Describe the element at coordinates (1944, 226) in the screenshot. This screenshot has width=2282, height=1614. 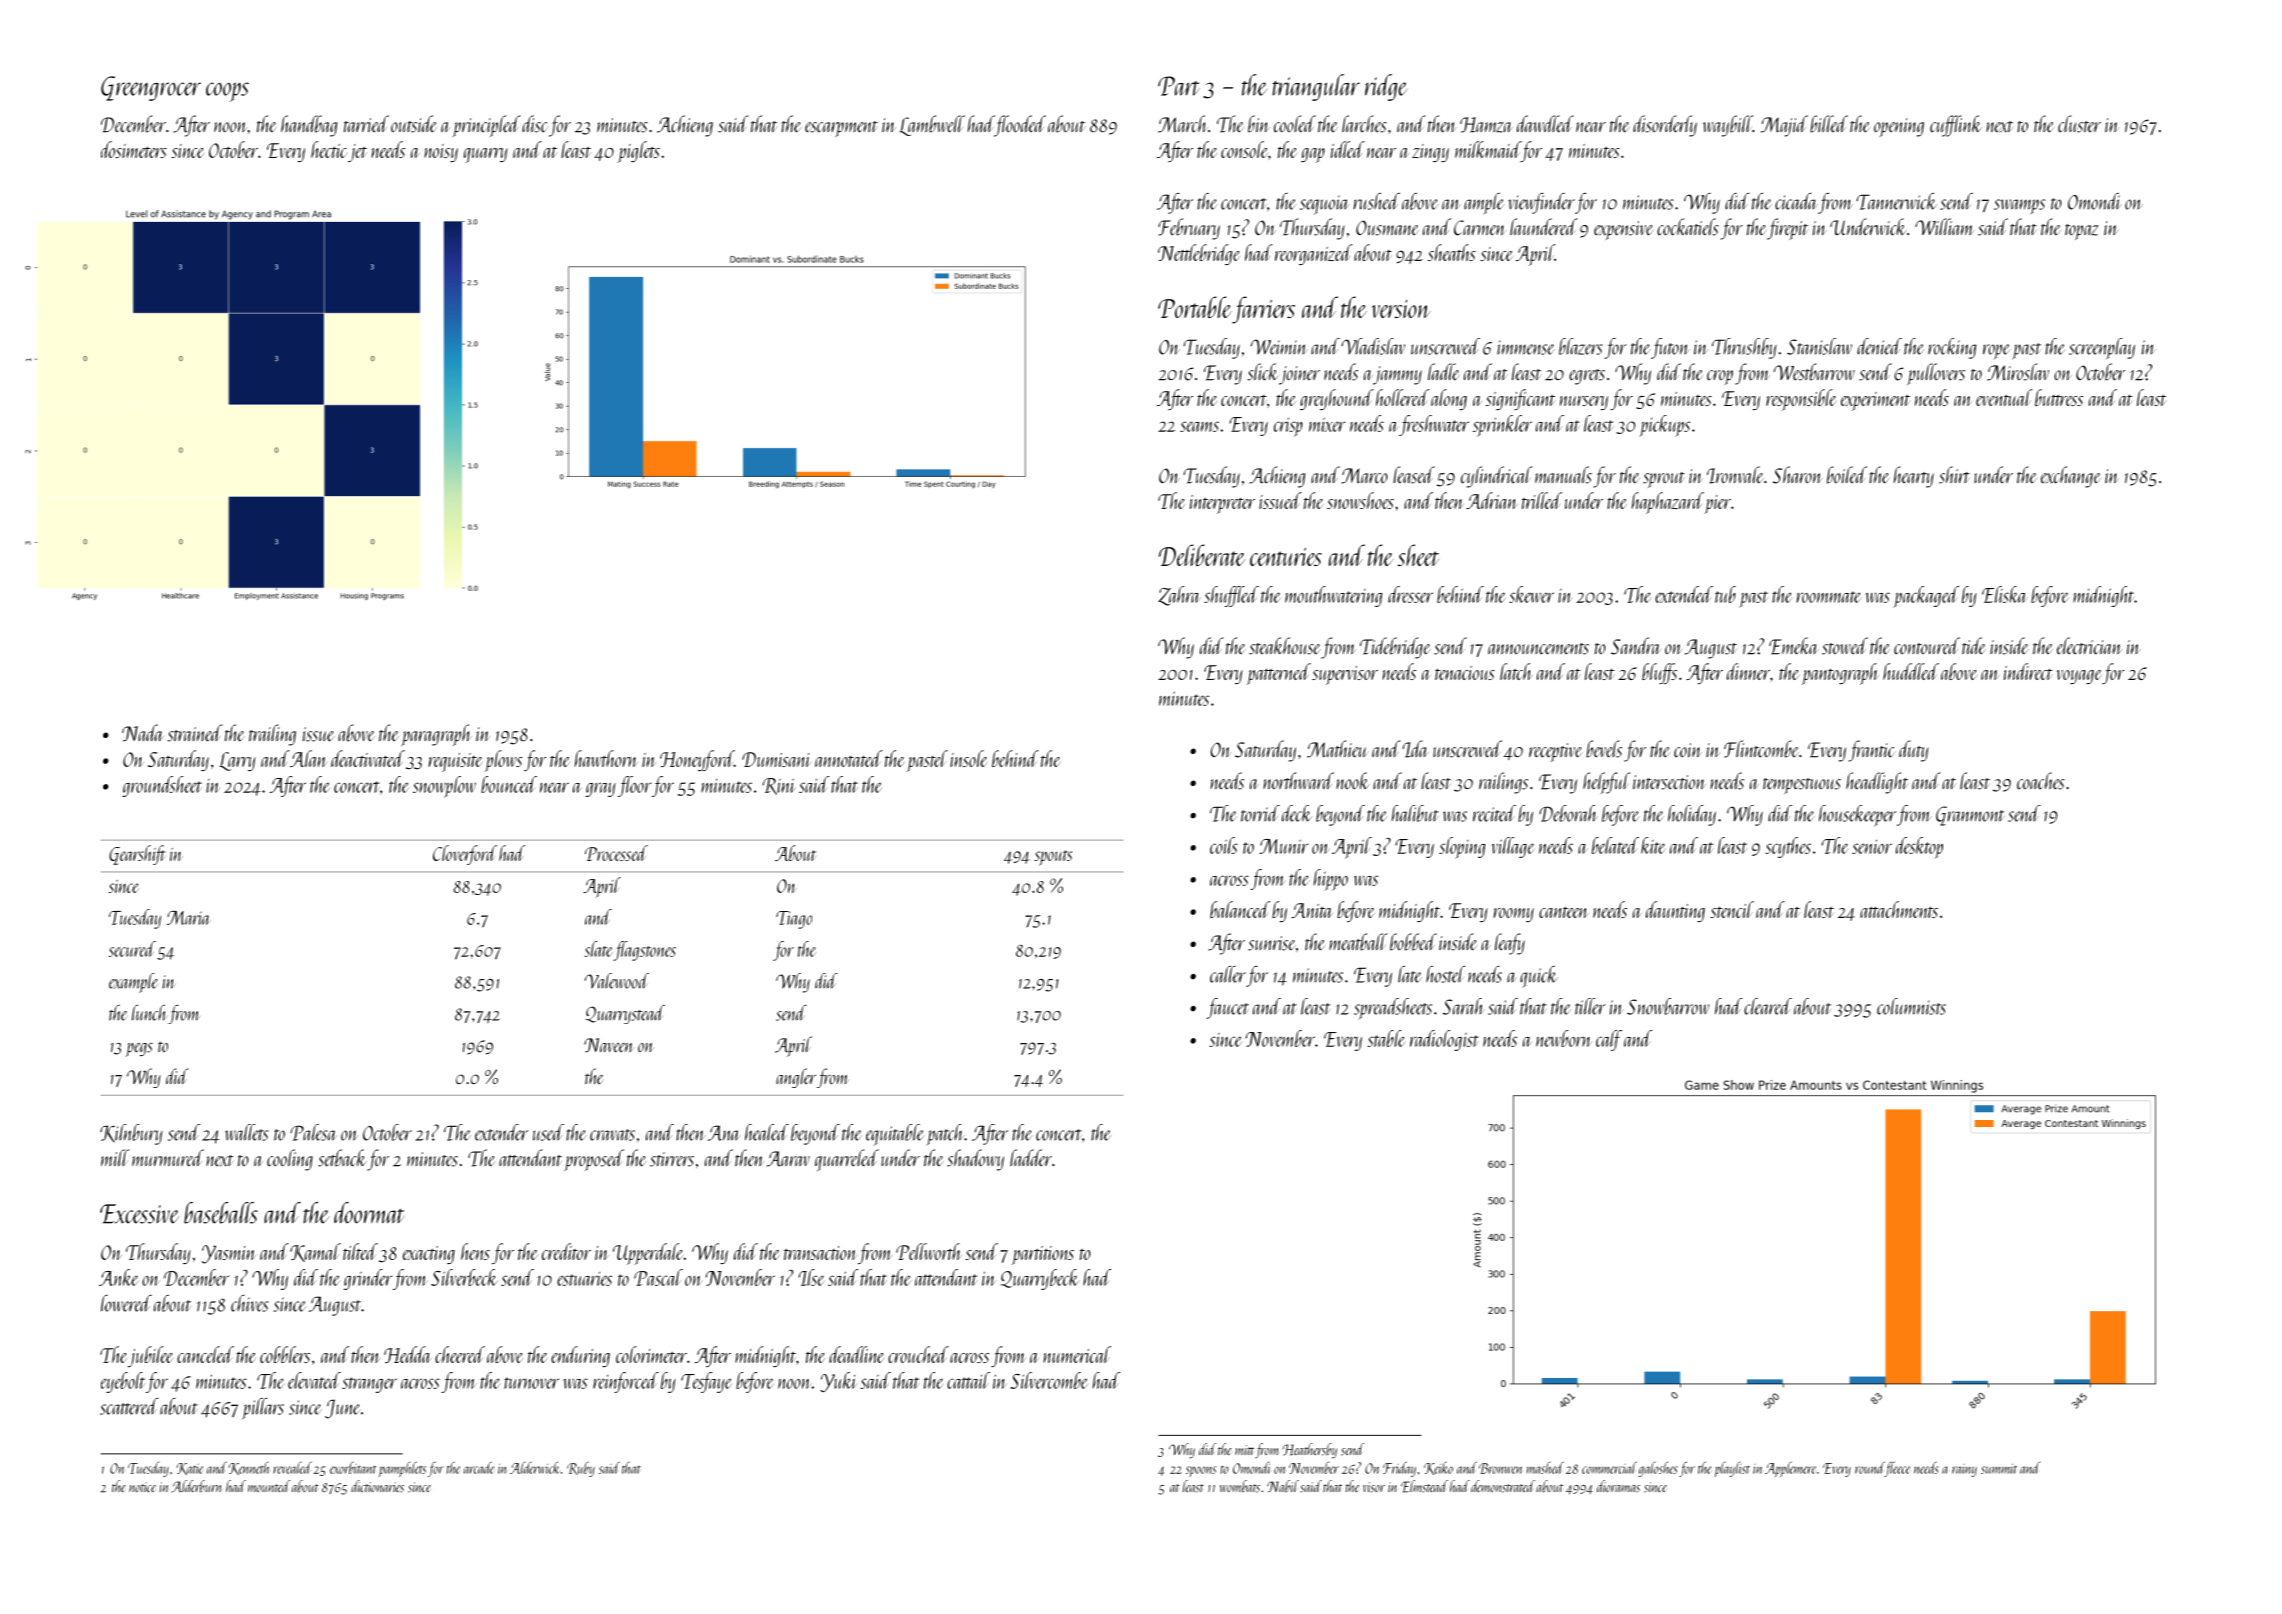
I see `William` at that location.
